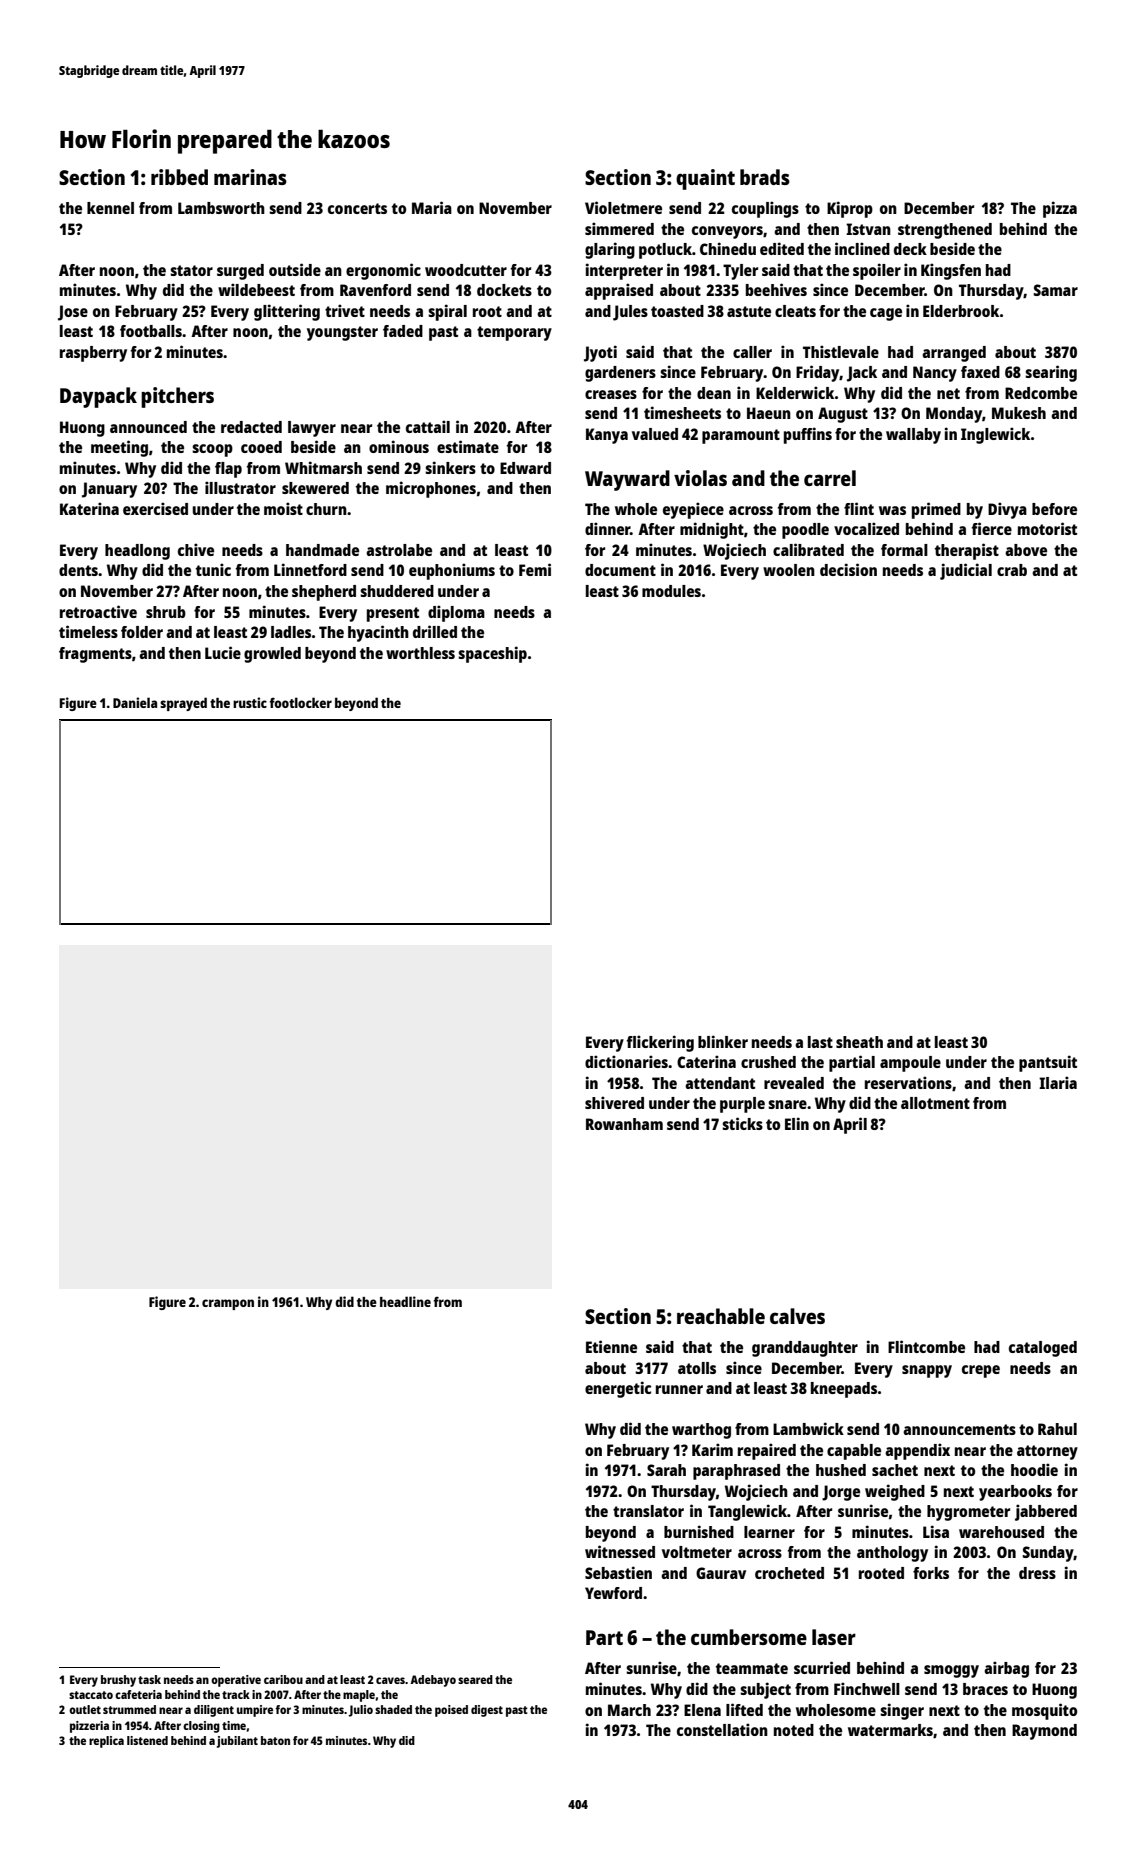 This screenshot has width=1137, height=1873. Describe the element at coordinates (301, 702) in the screenshot. I see `footlocker` at that location.
